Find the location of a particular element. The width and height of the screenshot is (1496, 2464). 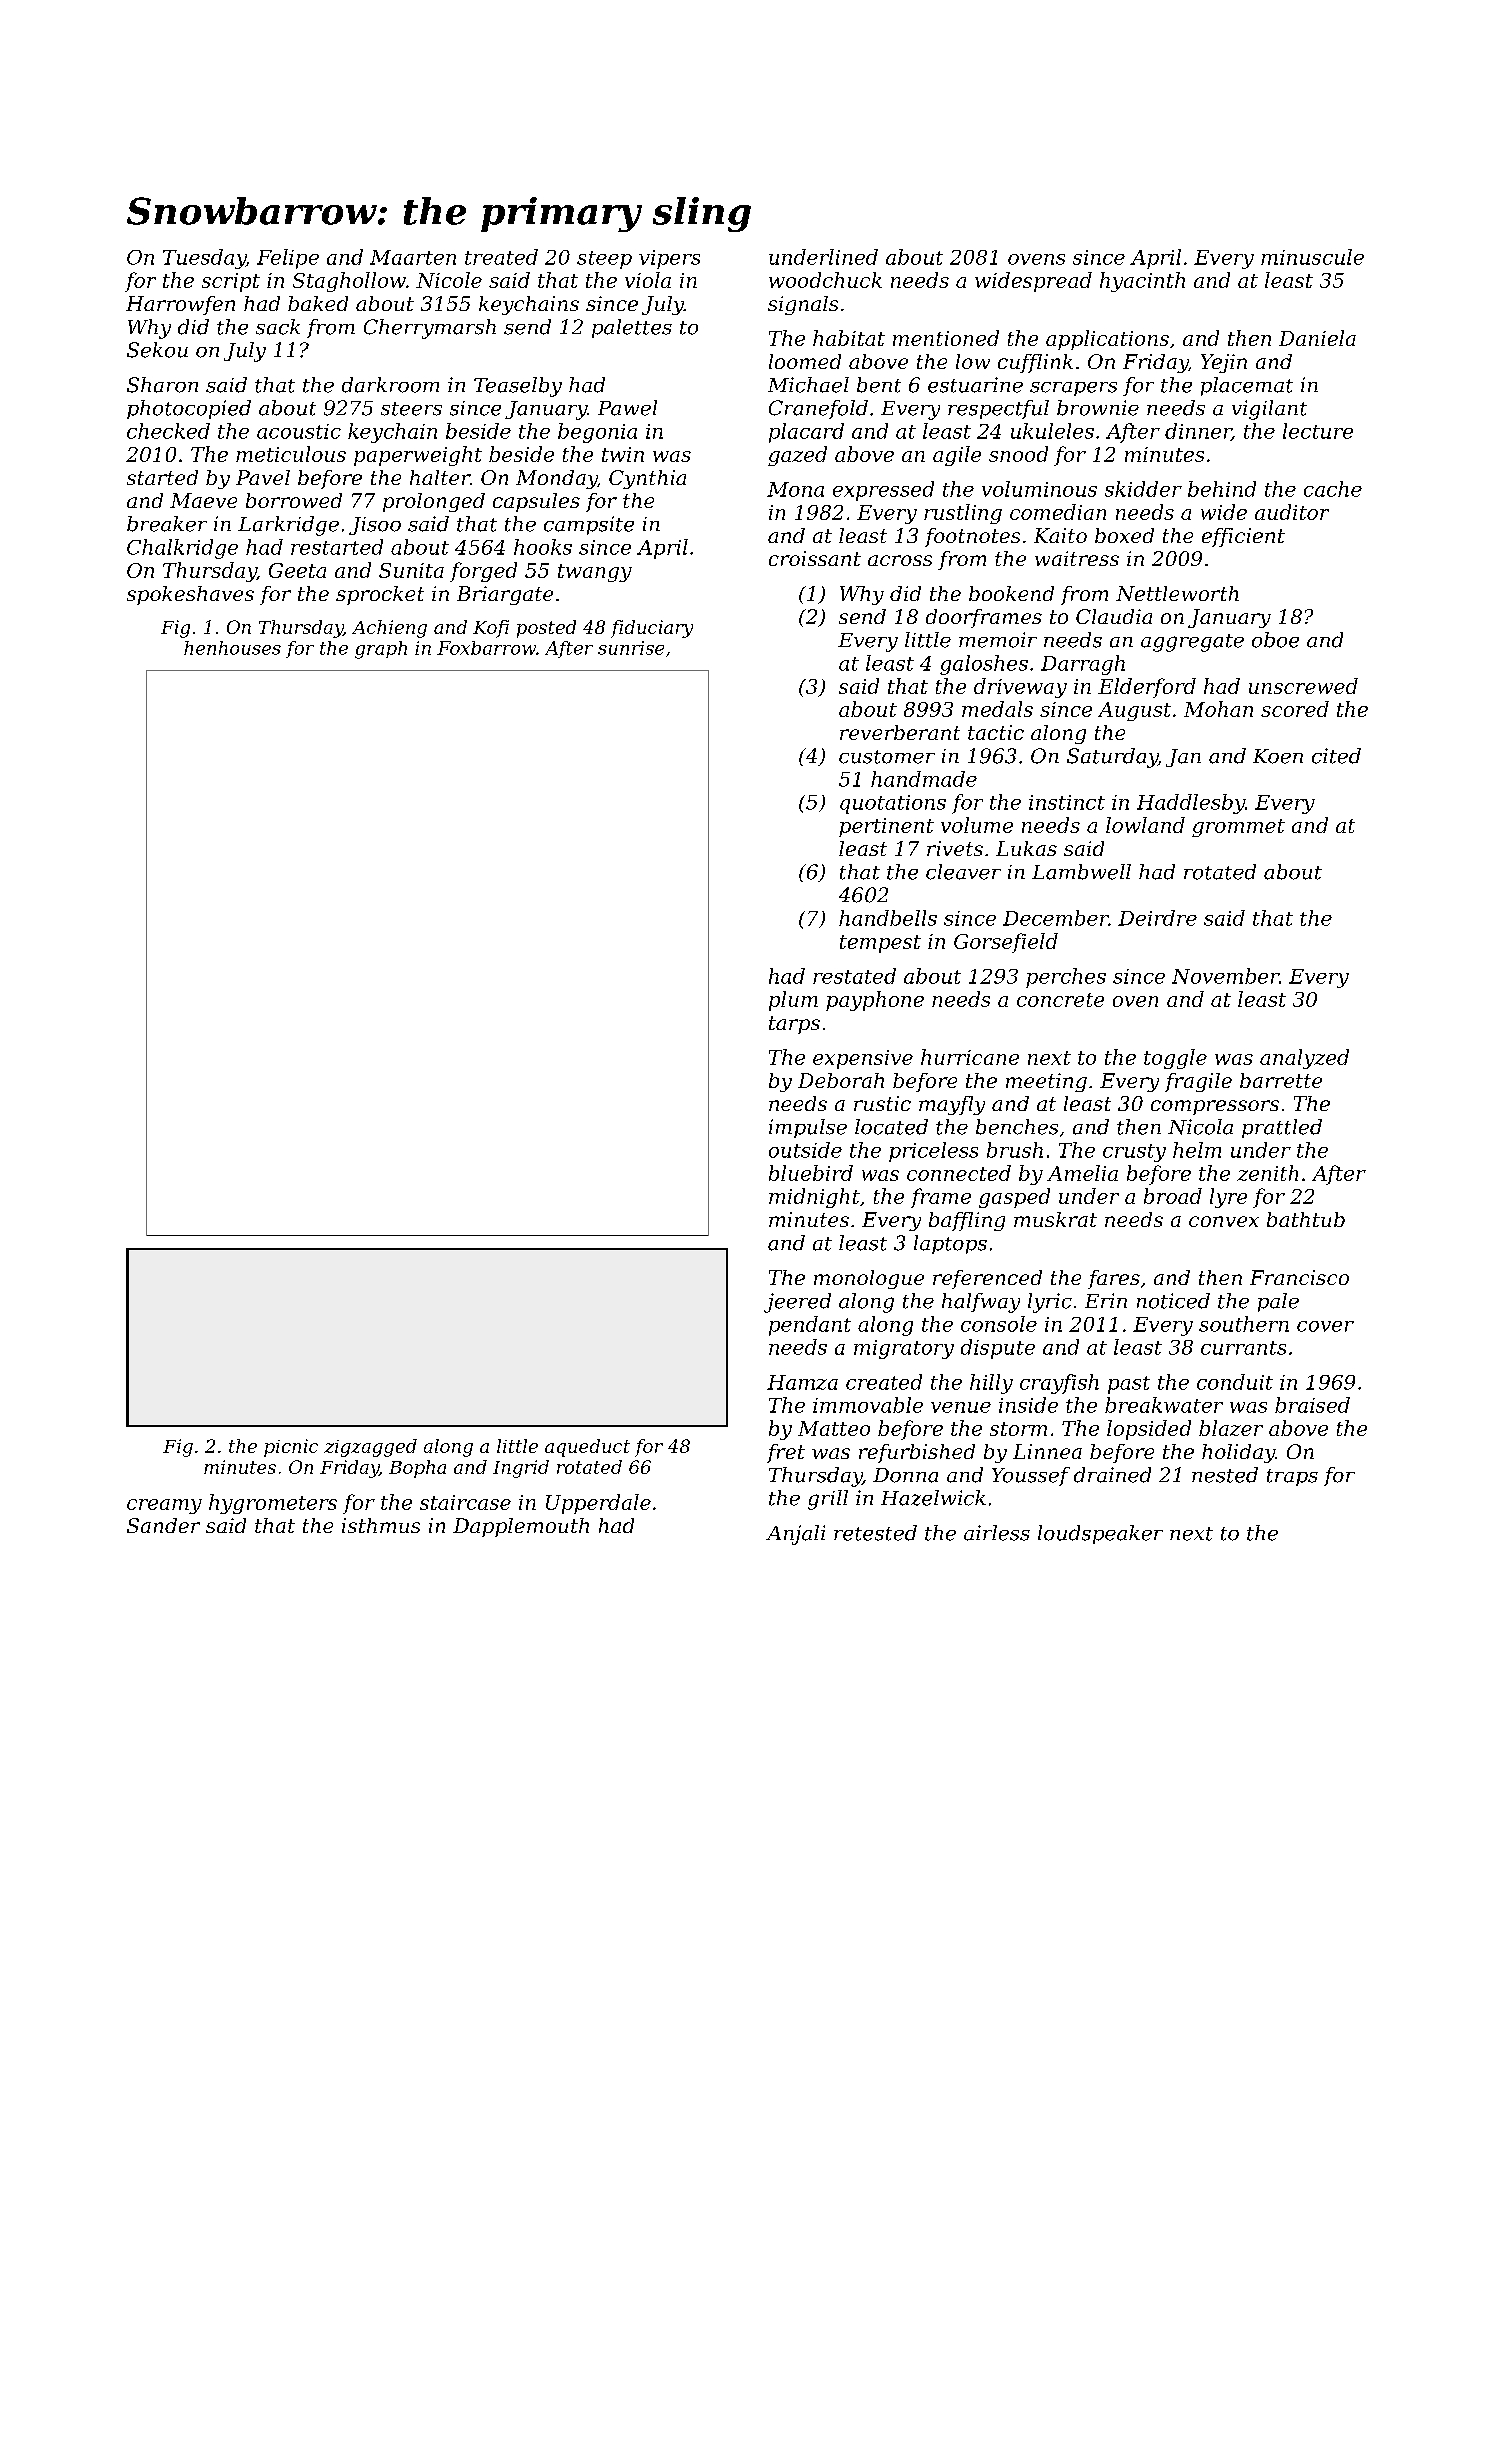

steep is located at coordinates (604, 260).
